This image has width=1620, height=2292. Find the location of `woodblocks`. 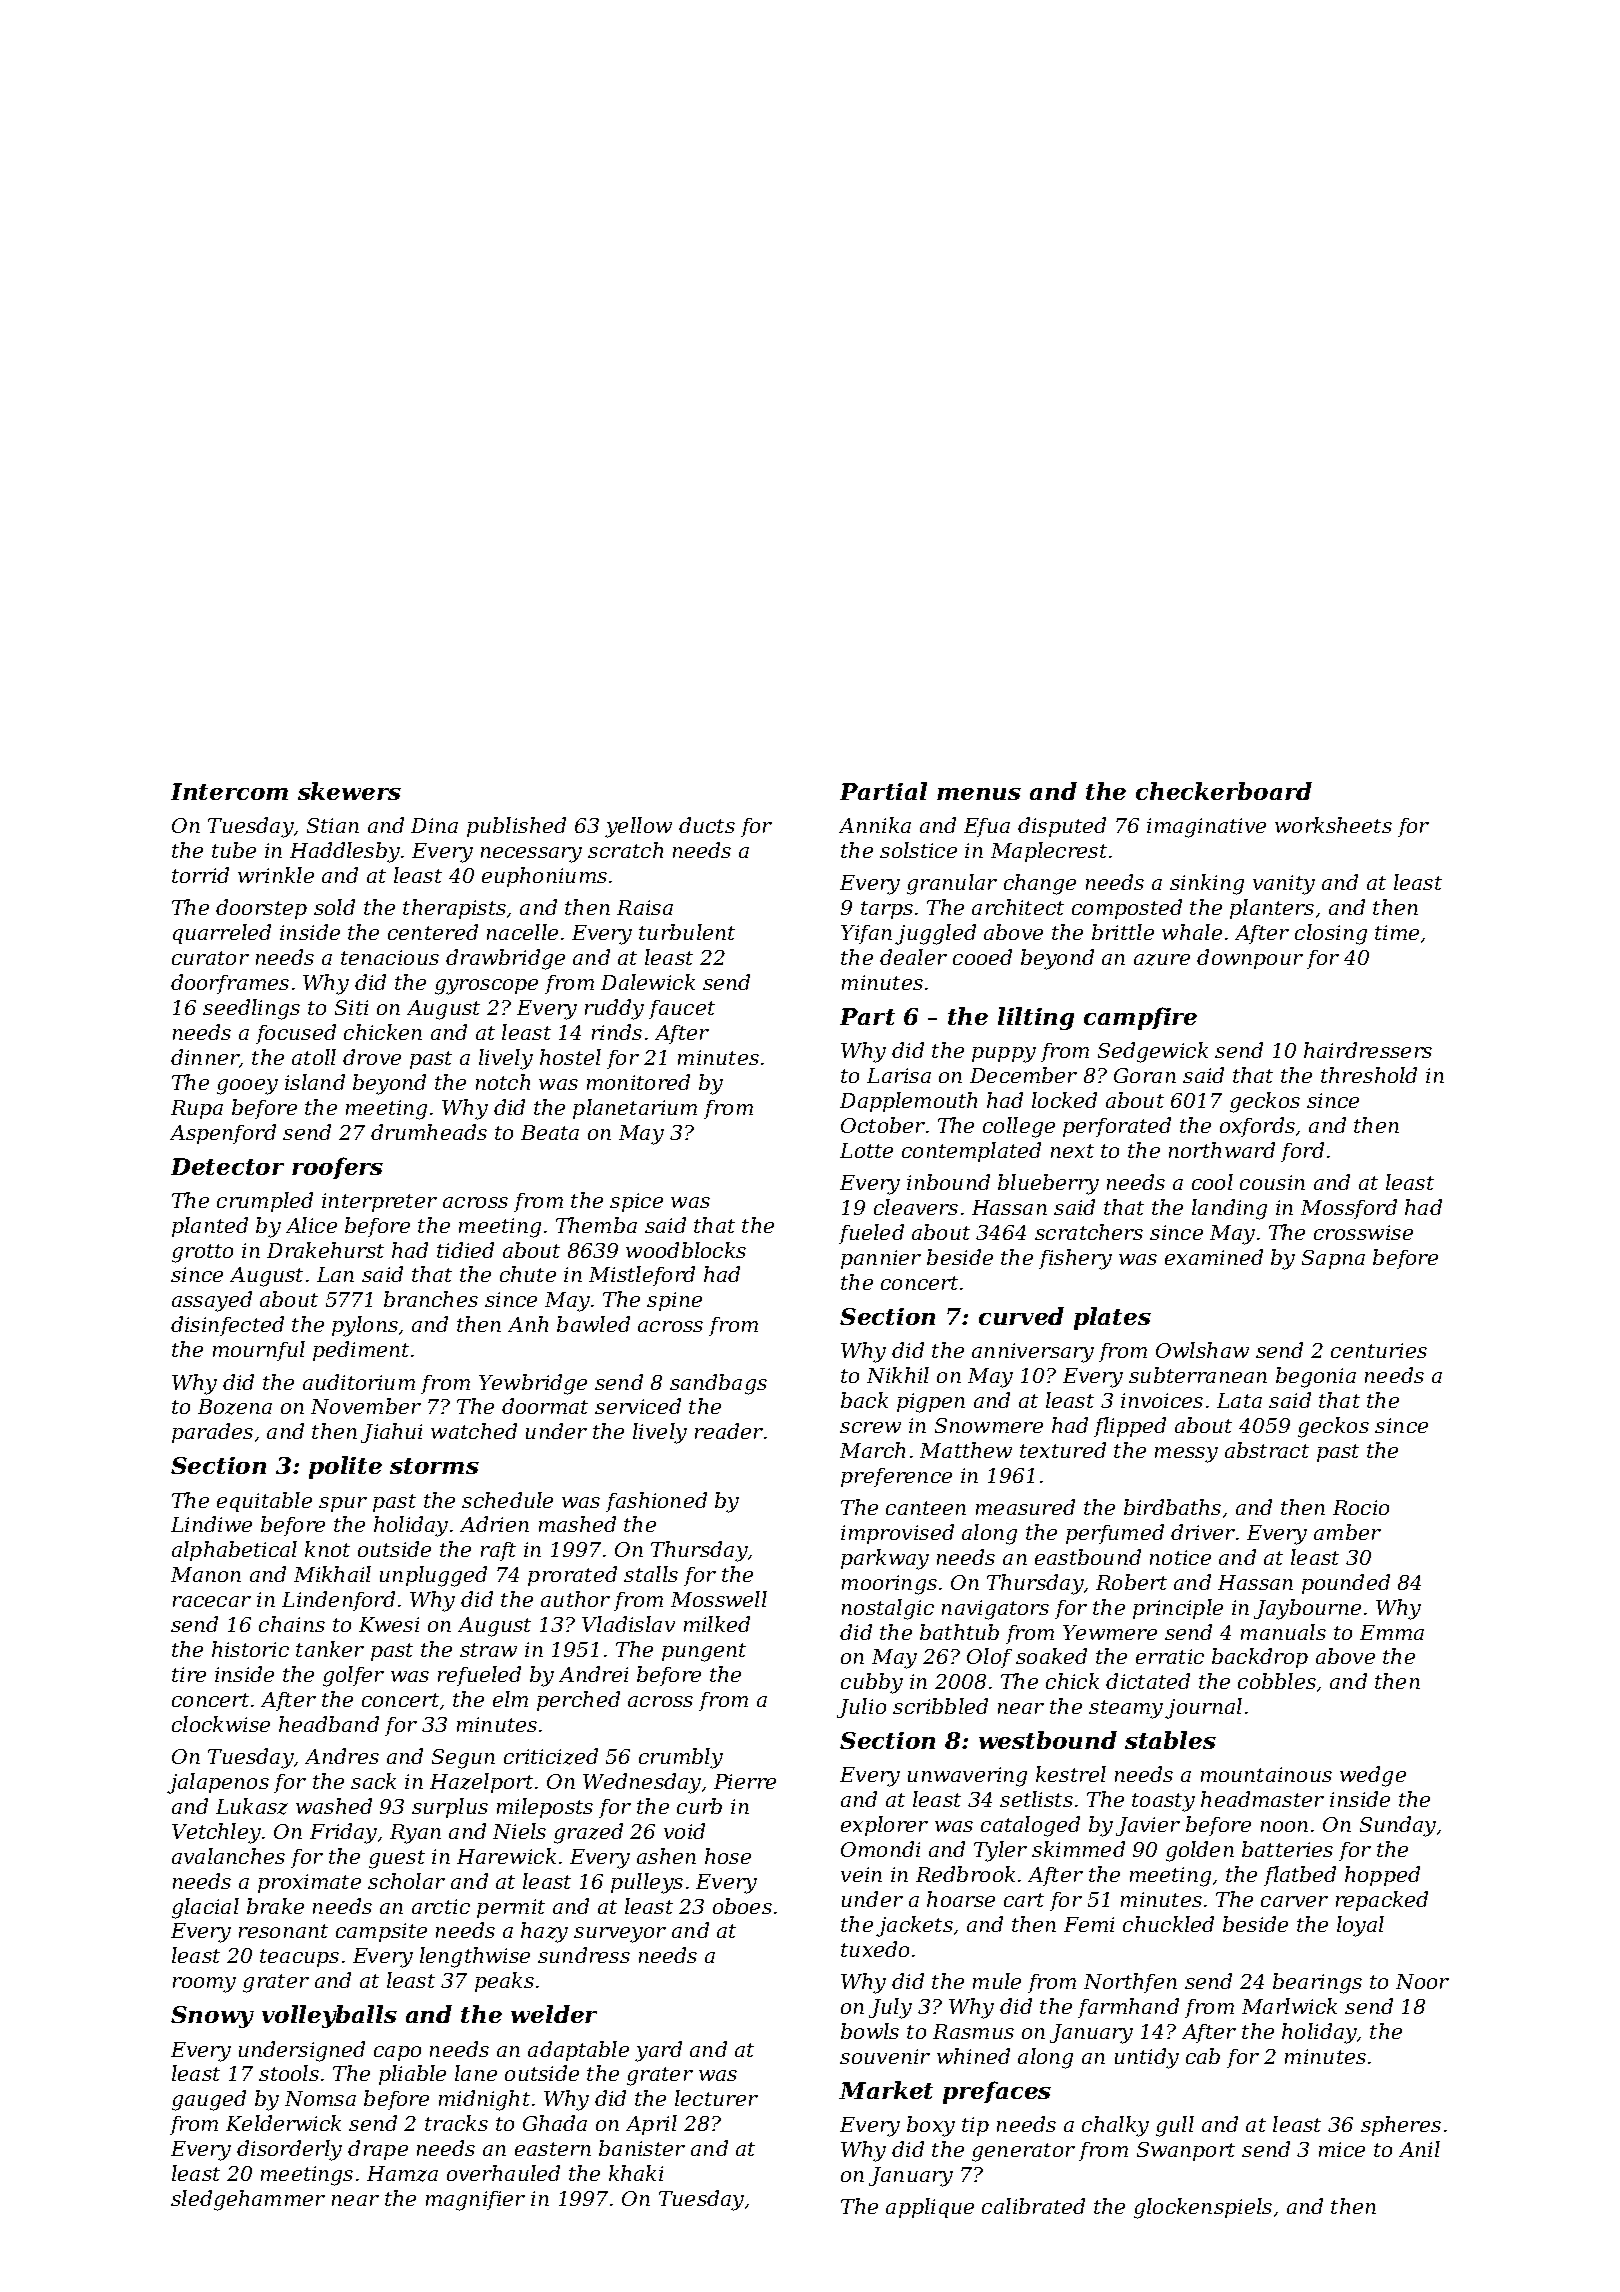

woodblocks is located at coordinates (686, 1250).
